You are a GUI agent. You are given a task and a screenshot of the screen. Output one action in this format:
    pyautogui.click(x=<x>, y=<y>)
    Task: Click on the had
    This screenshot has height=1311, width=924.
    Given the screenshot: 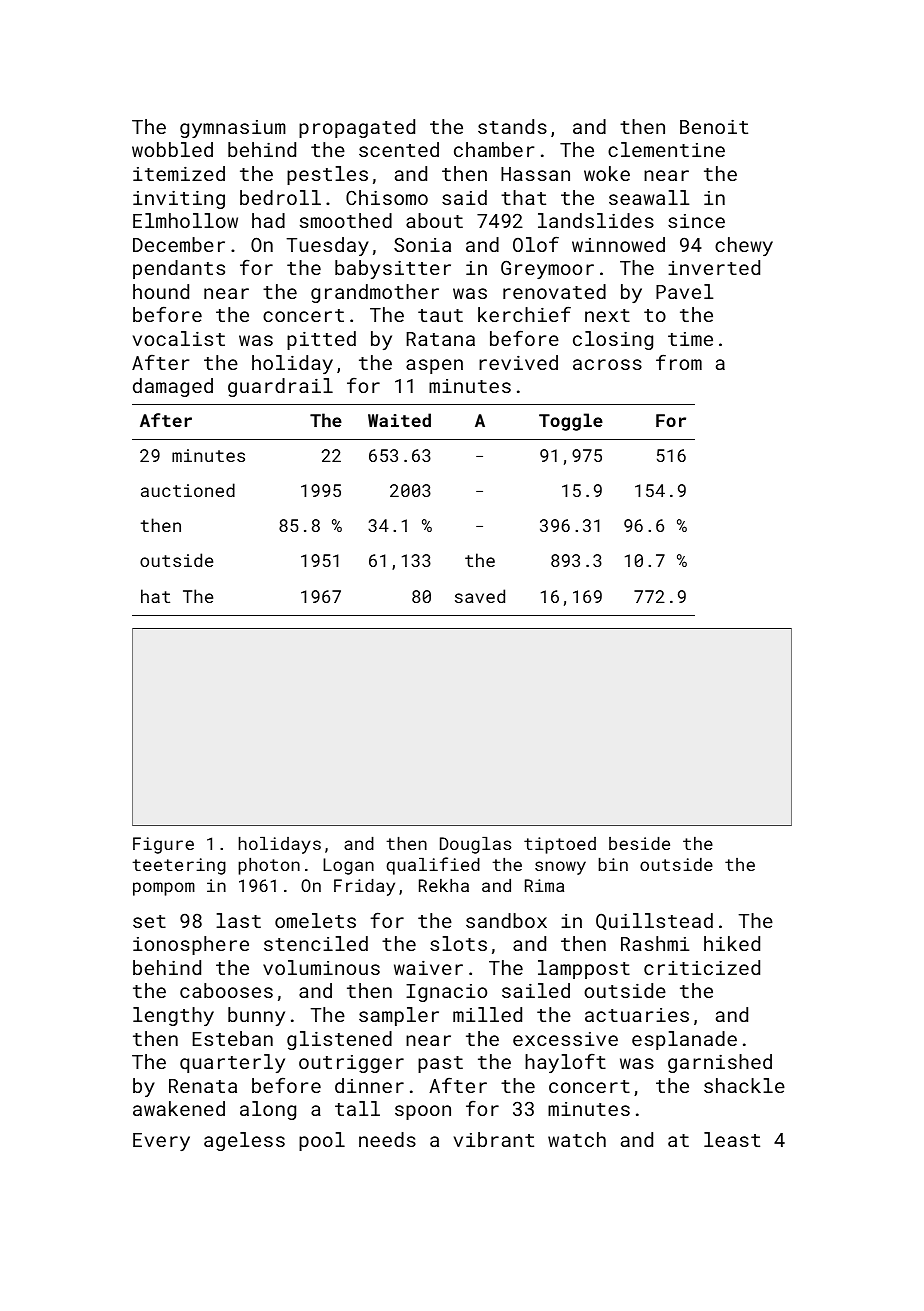 What is the action you would take?
    pyautogui.click(x=268, y=220)
